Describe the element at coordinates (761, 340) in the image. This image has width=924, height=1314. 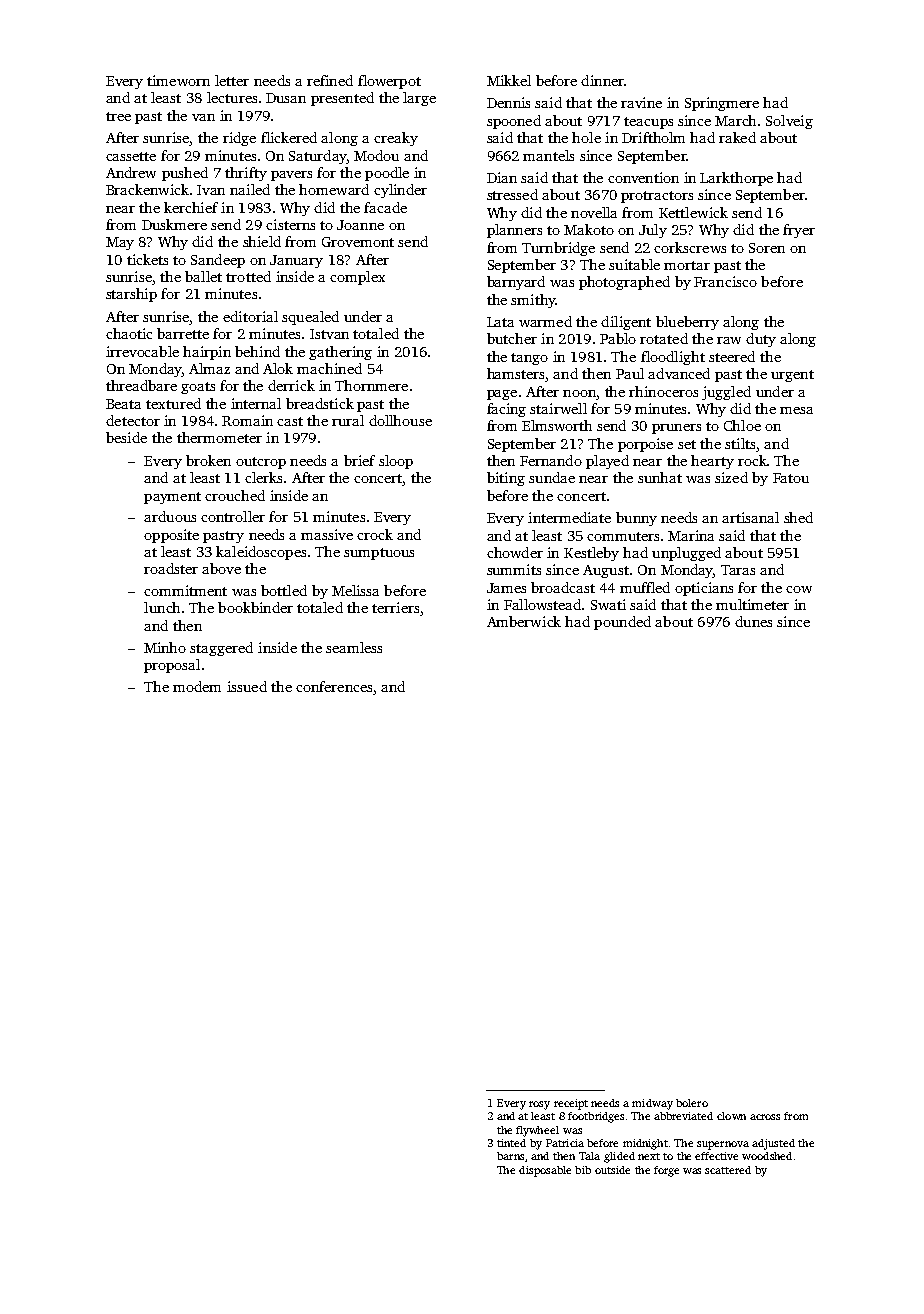
I see `duty` at that location.
